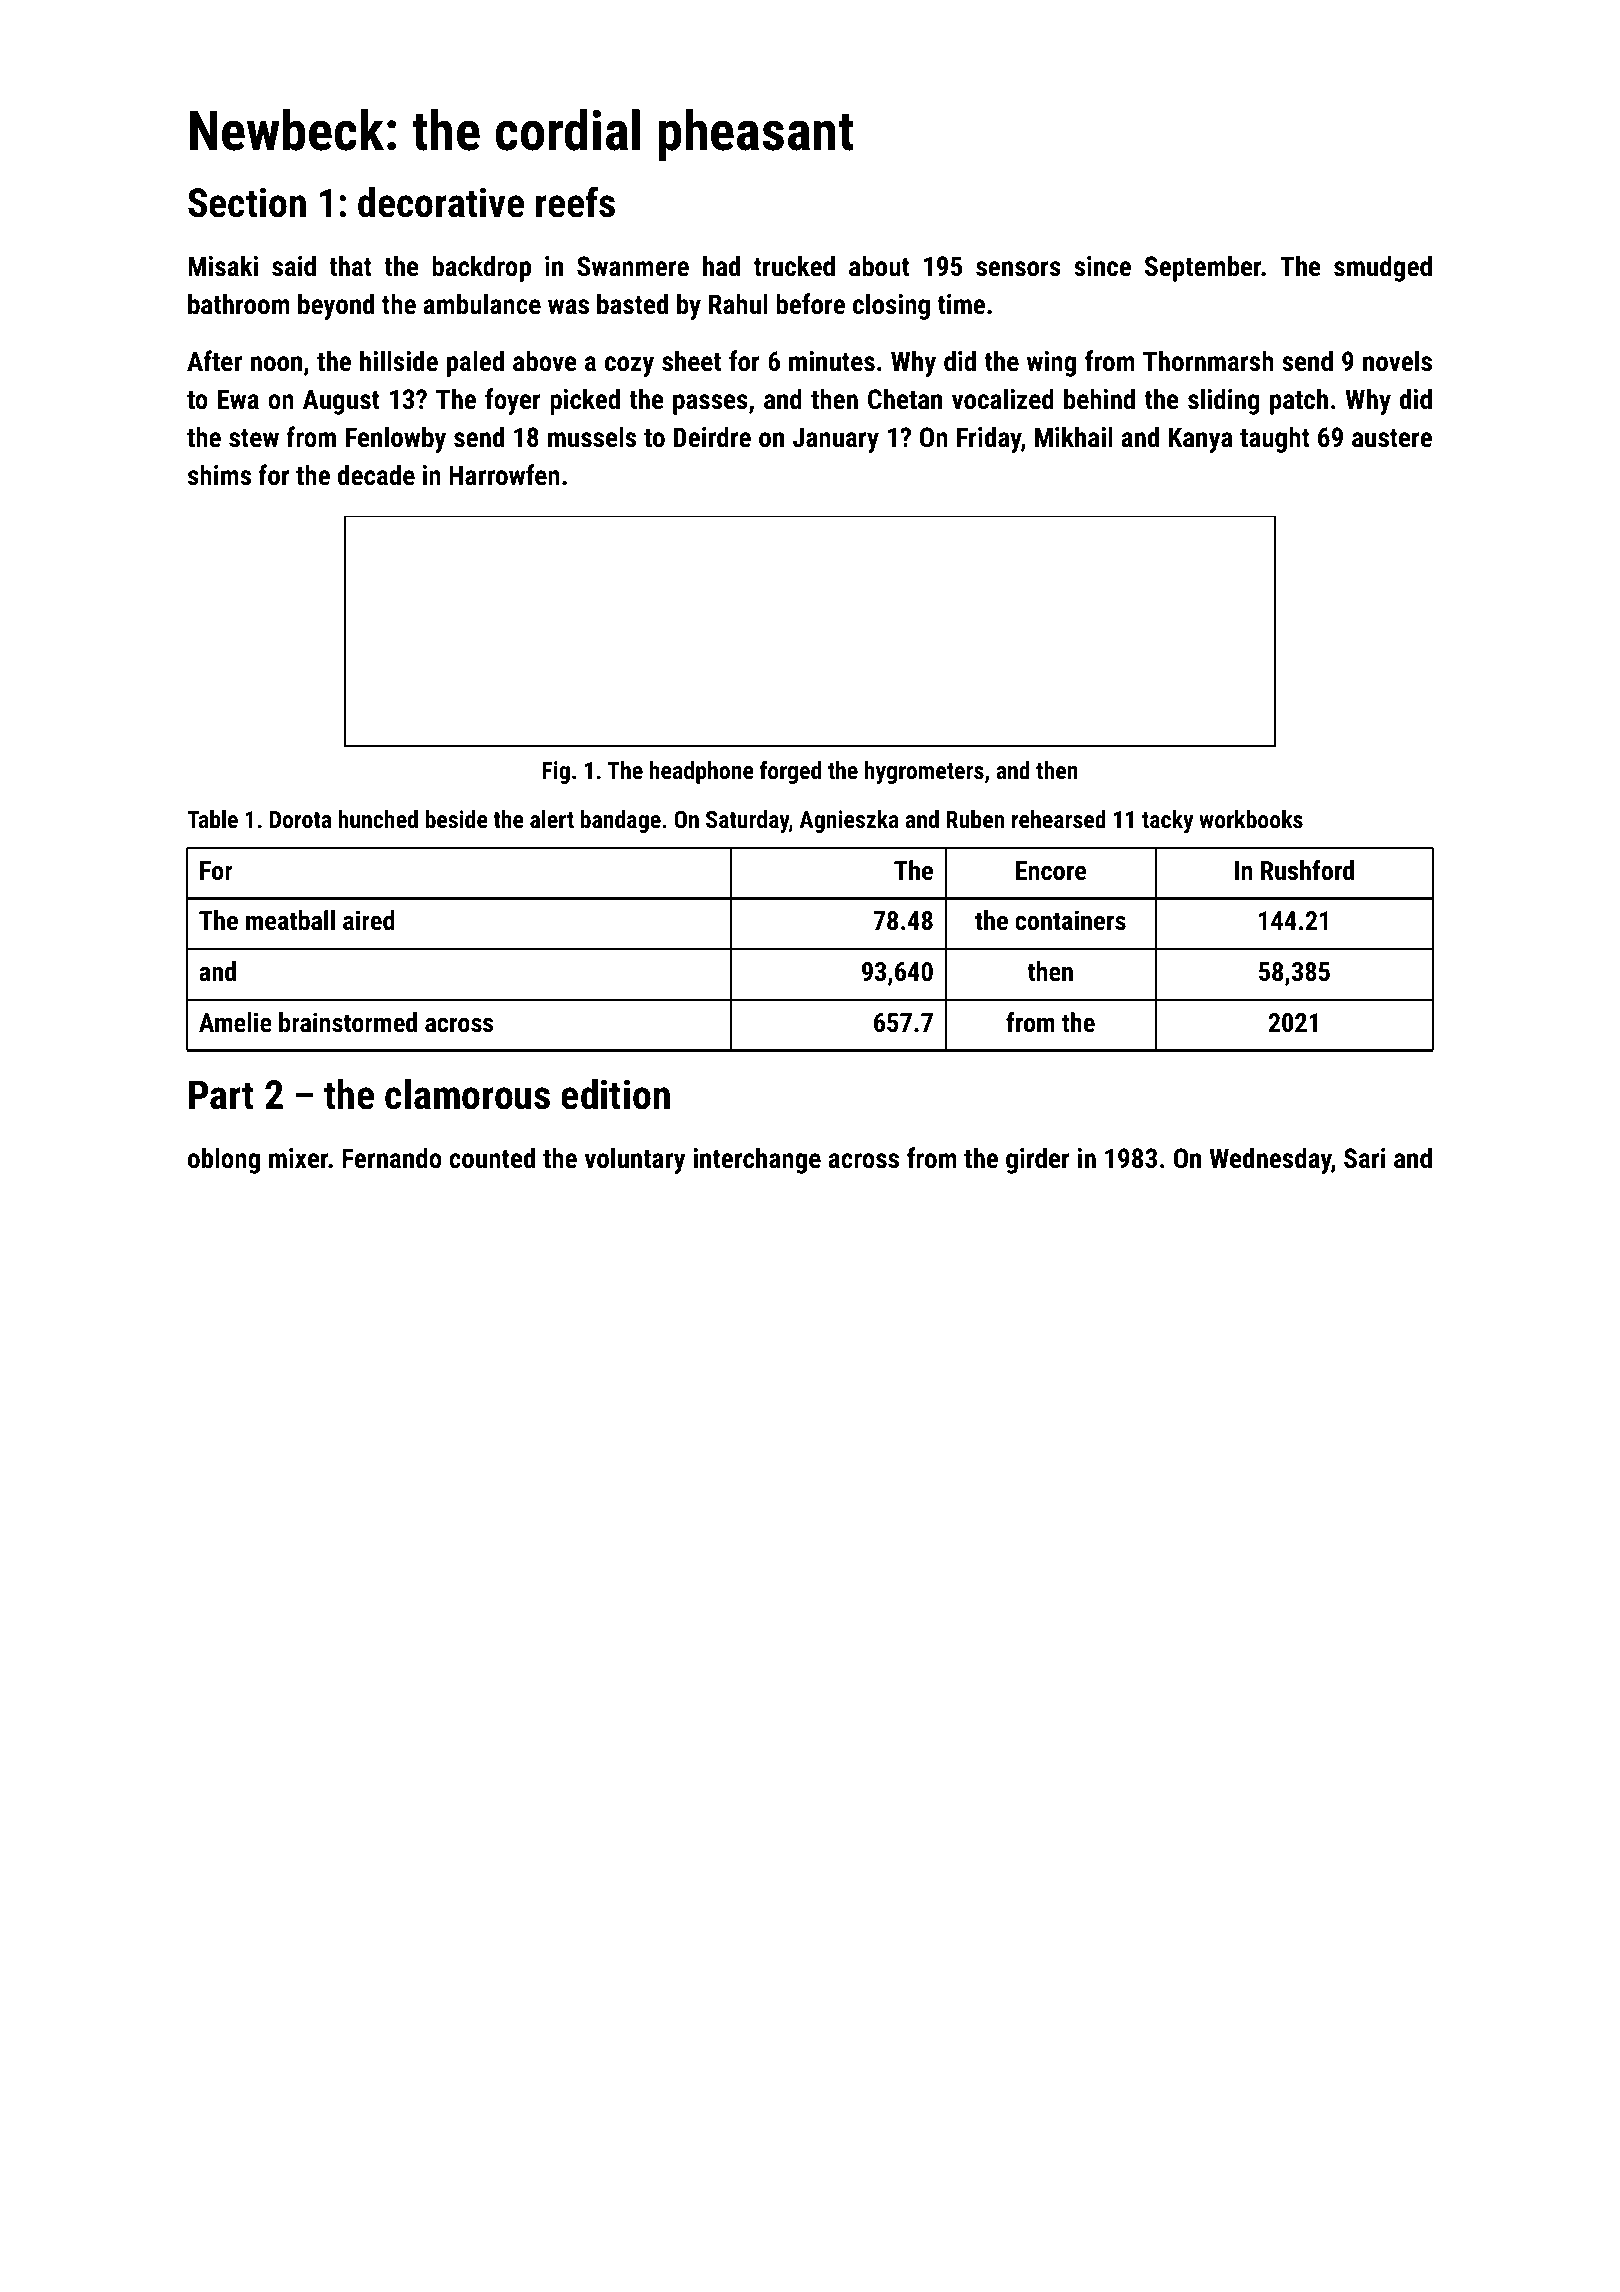 This image has height=2292, width=1620. What do you see at coordinates (1070, 920) in the image?
I see `containers` at bounding box center [1070, 920].
